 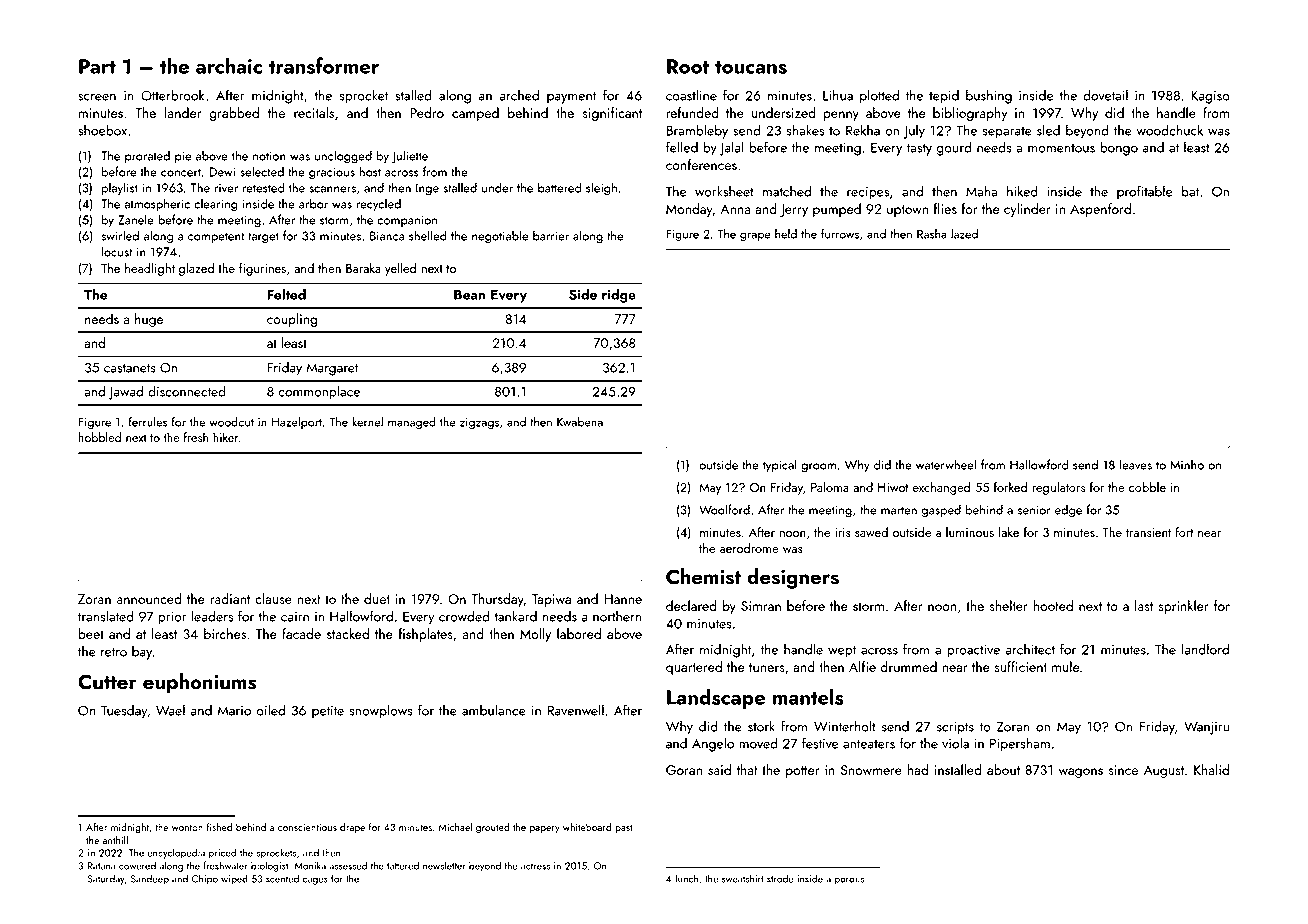 I want to click on figurines, so click(x=262, y=269).
